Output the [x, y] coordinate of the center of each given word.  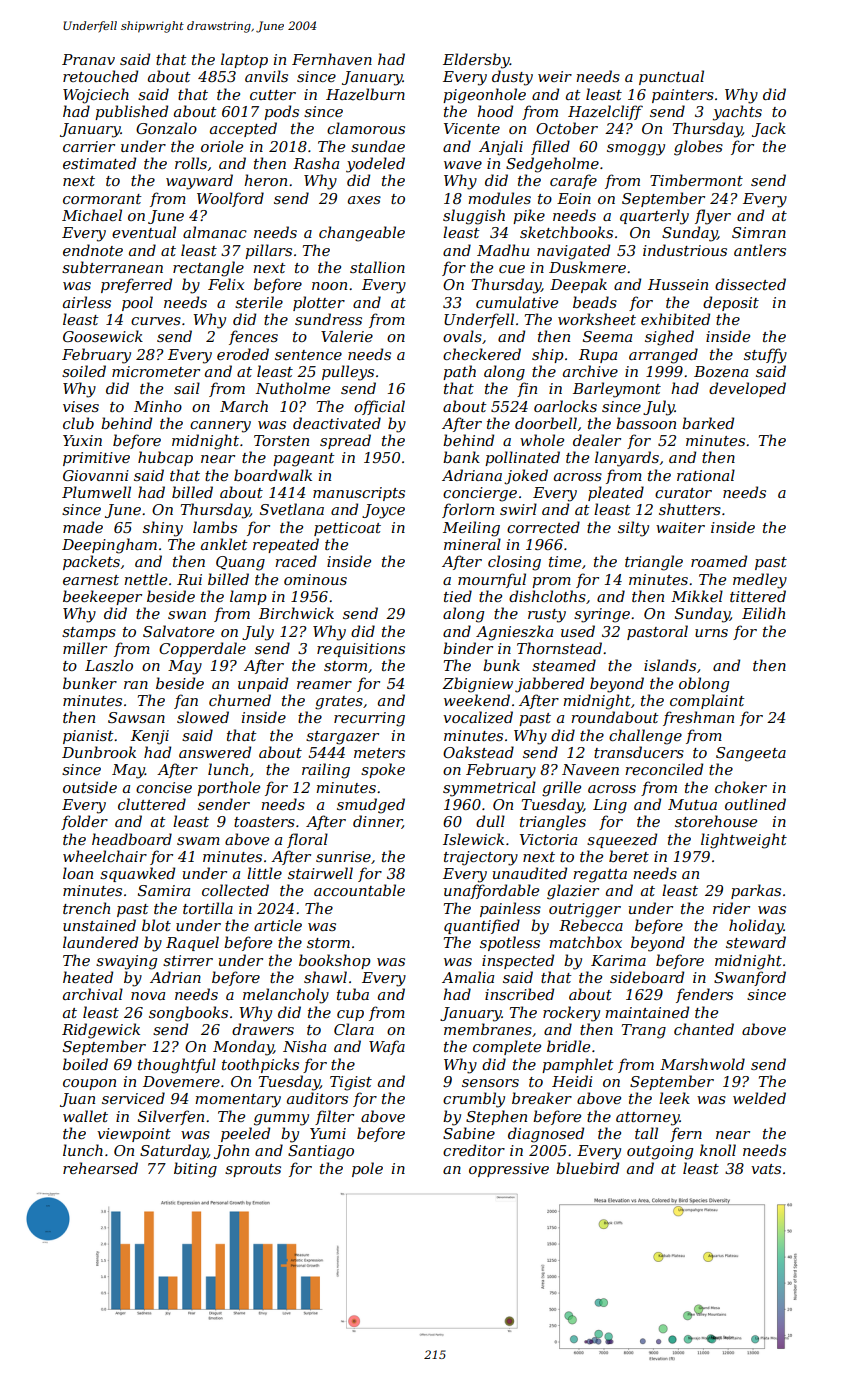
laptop [244, 60]
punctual [671, 77]
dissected [750, 284]
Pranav [88, 59]
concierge [480, 494]
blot [156, 925]
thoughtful [177, 1066]
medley [760, 581]
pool [137, 303]
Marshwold [702, 1064]
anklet [224, 544]
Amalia [468, 977]
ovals [462, 336]
